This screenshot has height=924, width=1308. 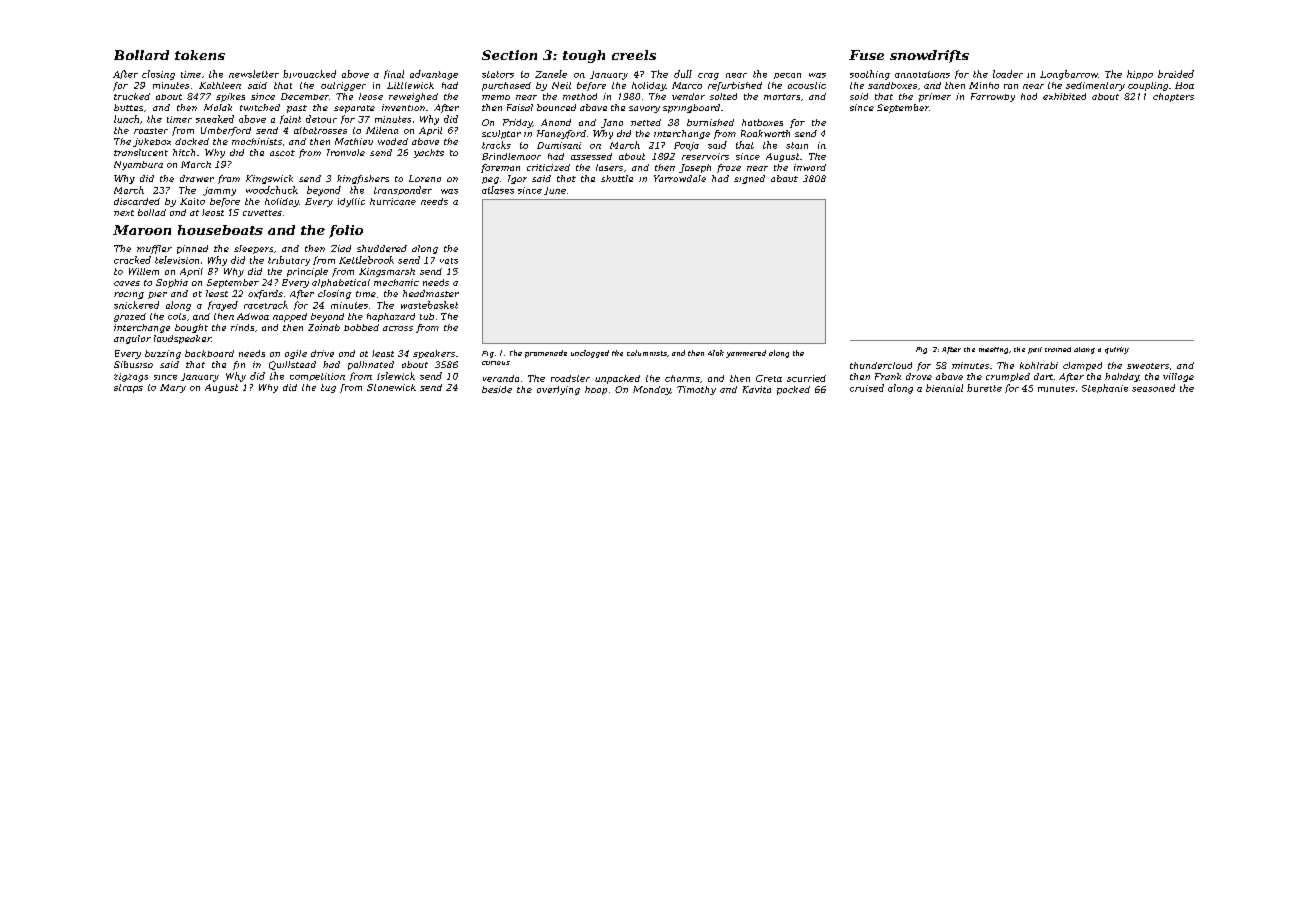 What do you see at coordinates (1153, 388) in the screenshot?
I see `seasoned` at bounding box center [1153, 388].
